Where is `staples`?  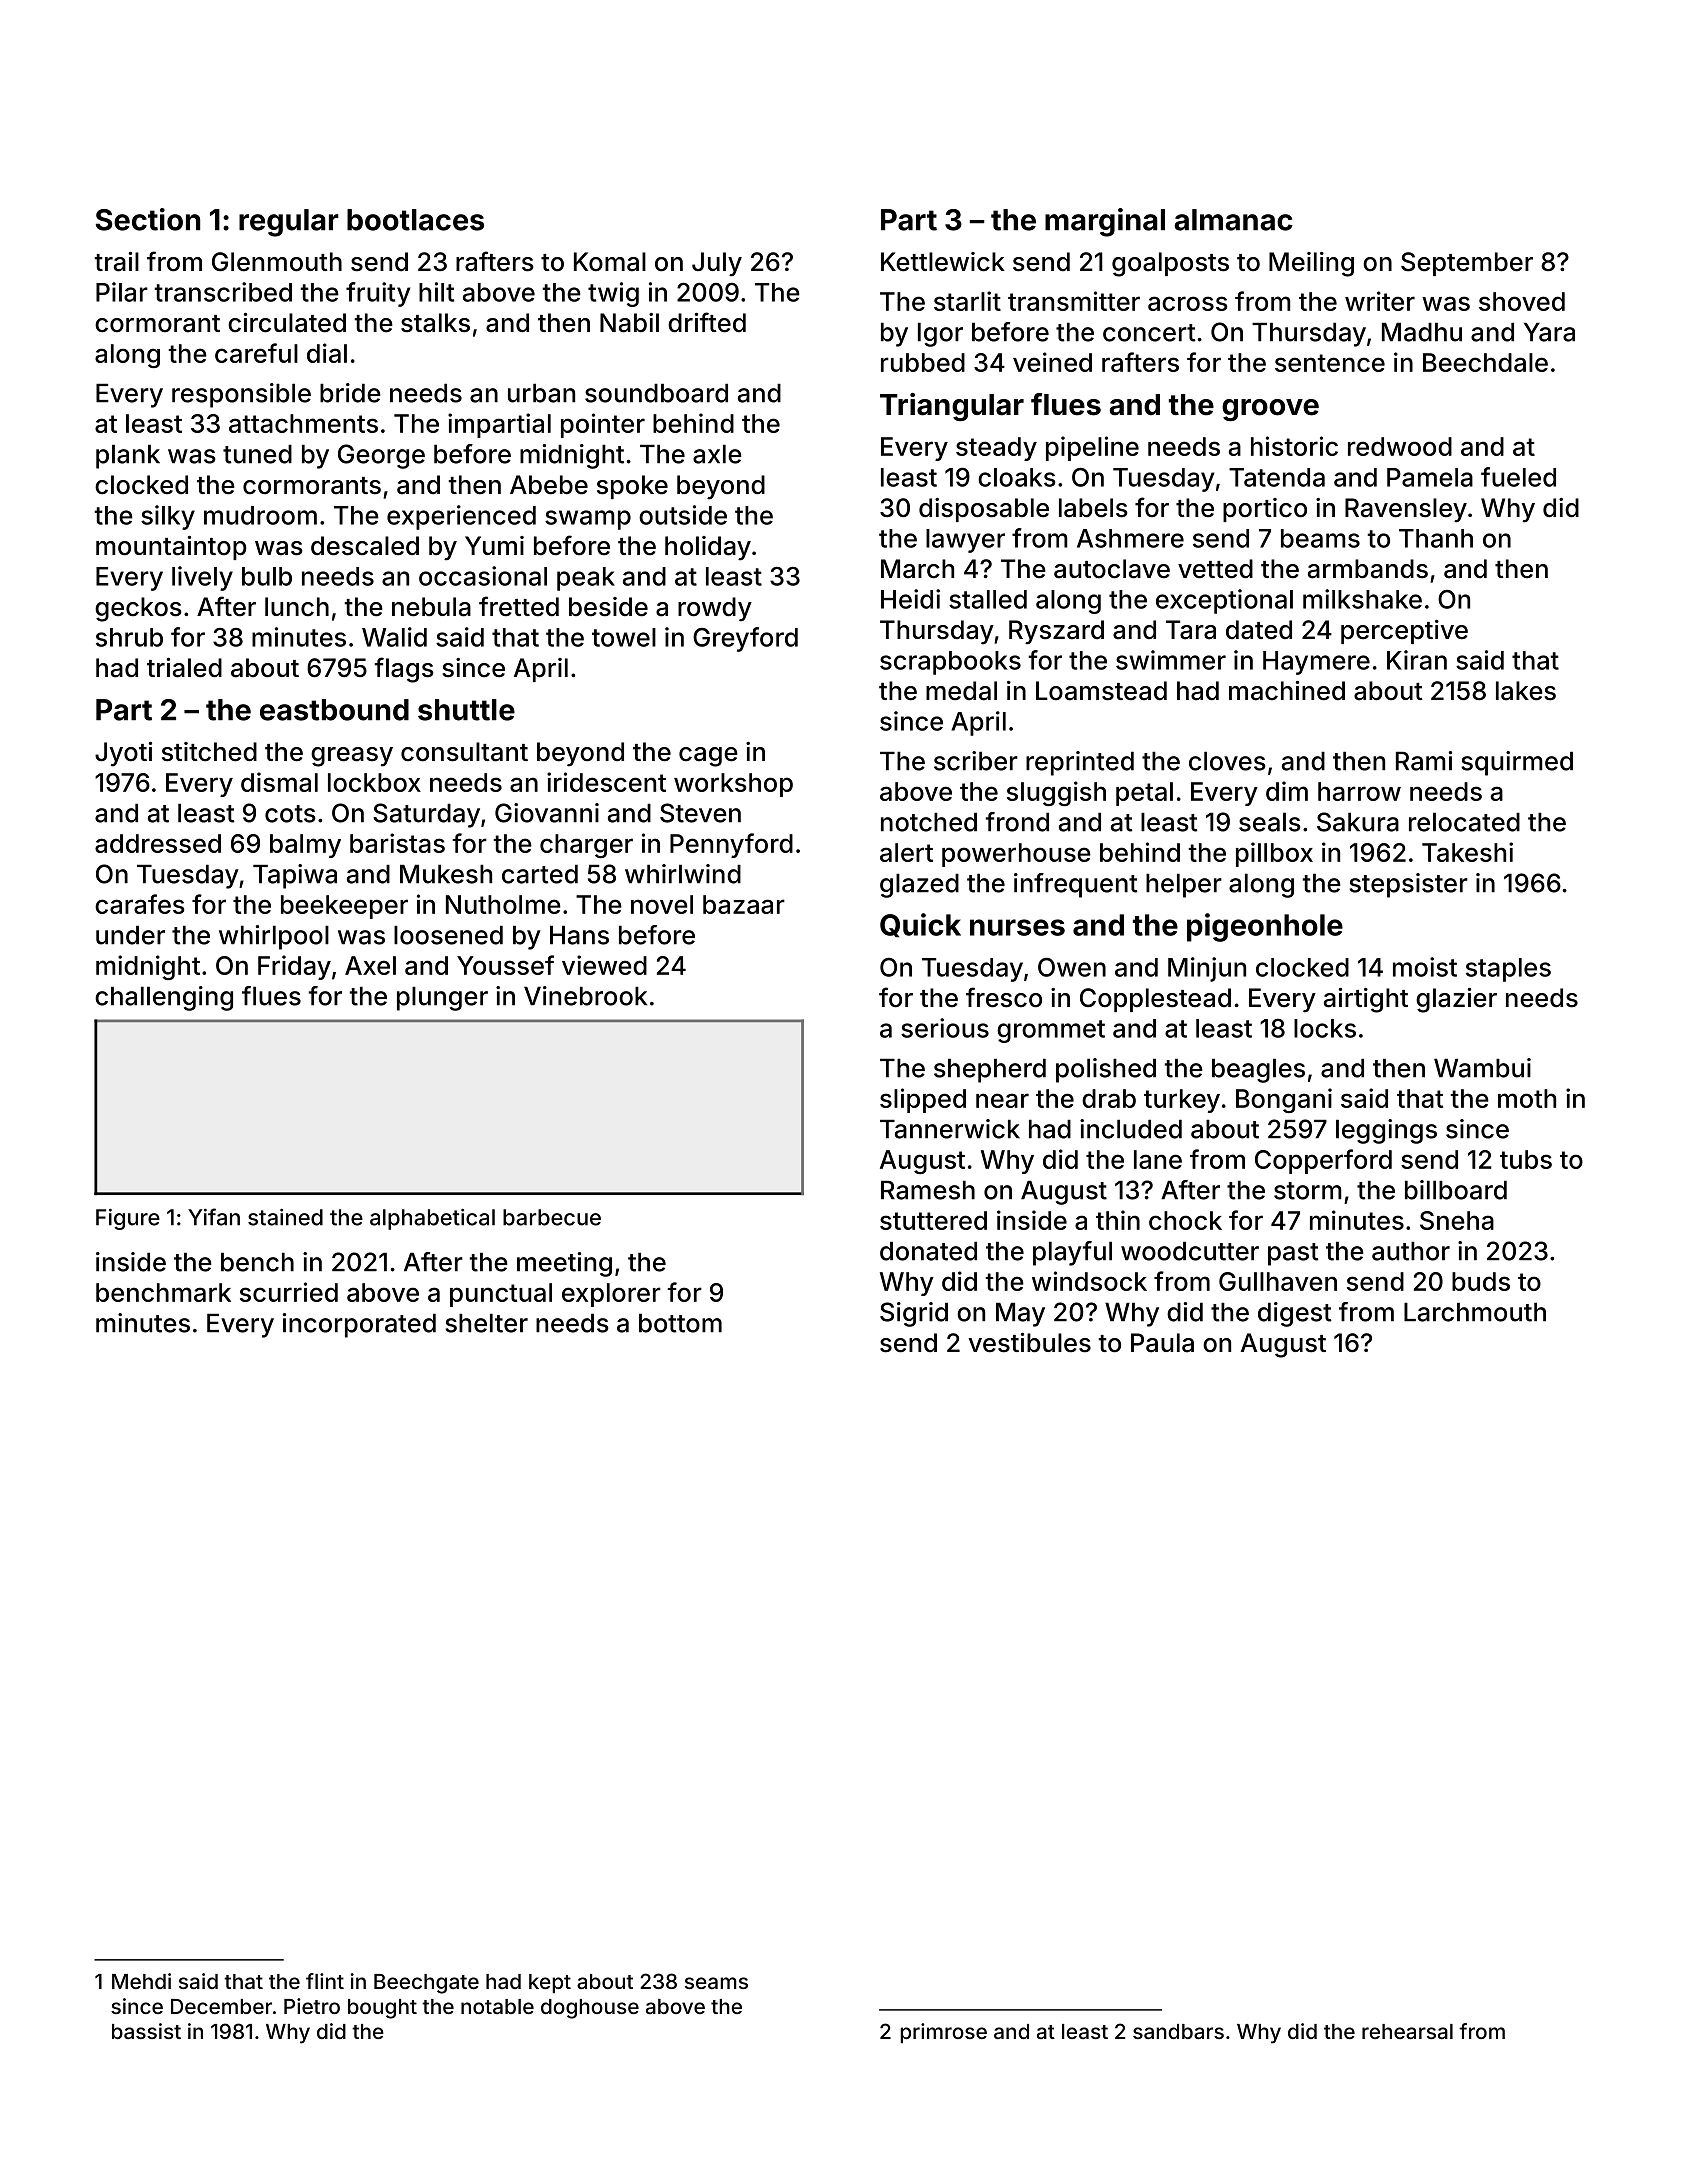 staples is located at coordinates (1508, 970).
